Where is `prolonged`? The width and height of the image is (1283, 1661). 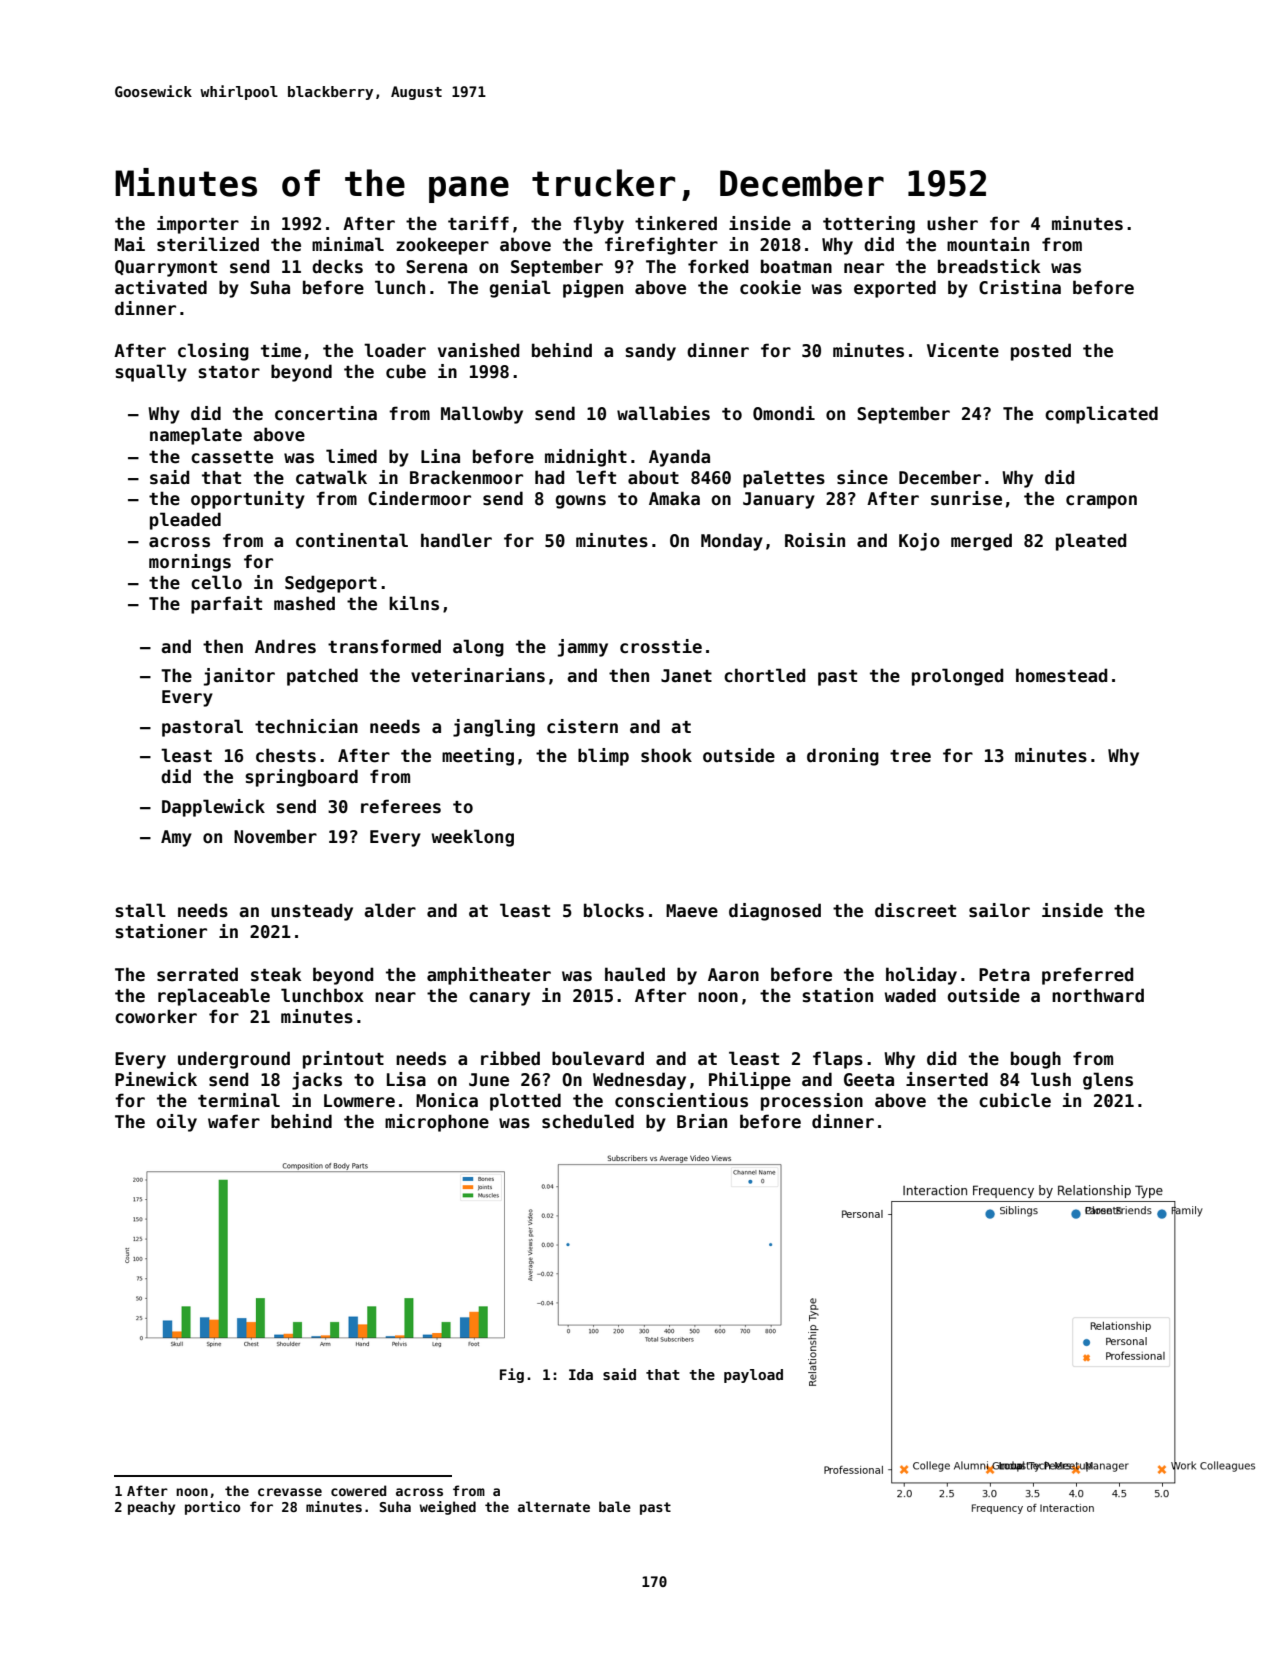
prolonged is located at coordinates (957, 677).
